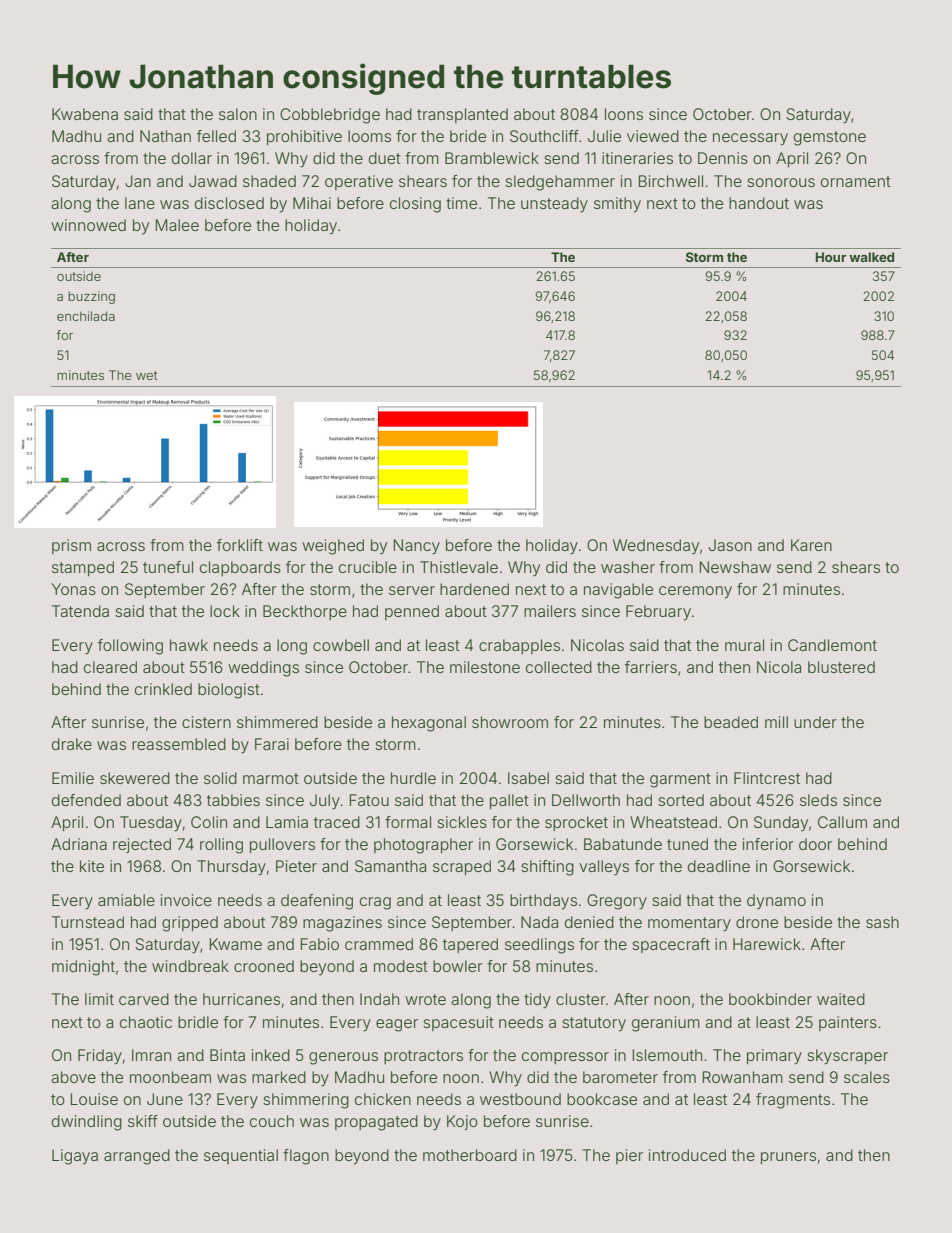  What do you see at coordinates (459, 567) in the screenshot?
I see `Thistlevale` at bounding box center [459, 567].
